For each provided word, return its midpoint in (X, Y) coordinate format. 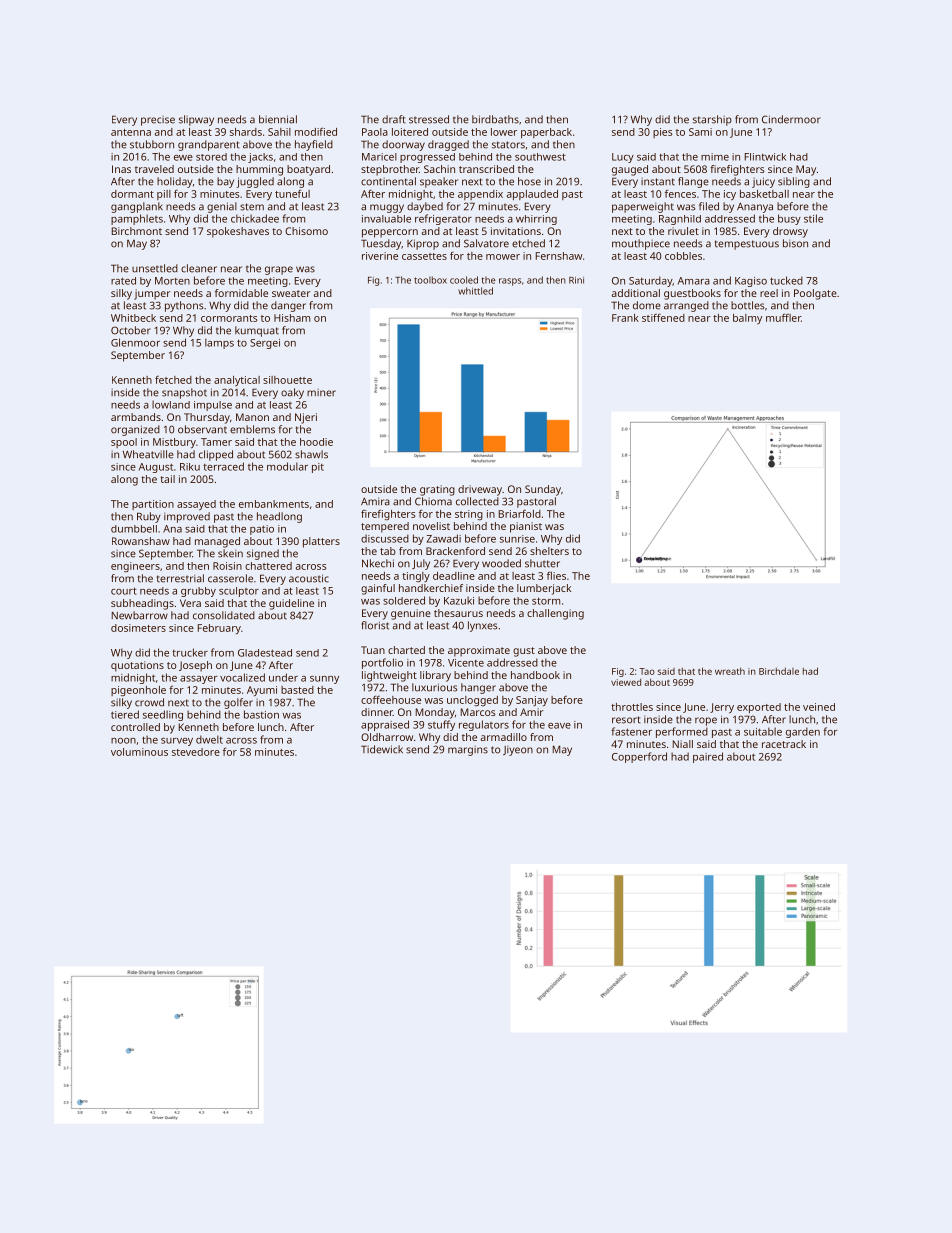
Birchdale (779, 671)
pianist (526, 527)
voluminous (139, 752)
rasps (510, 282)
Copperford (639, 757)
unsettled (155, 268)
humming (259, 170)
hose (529, 181)
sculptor (239, 592)
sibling (794, 182)
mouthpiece (641, 244)
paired (708, 757)
